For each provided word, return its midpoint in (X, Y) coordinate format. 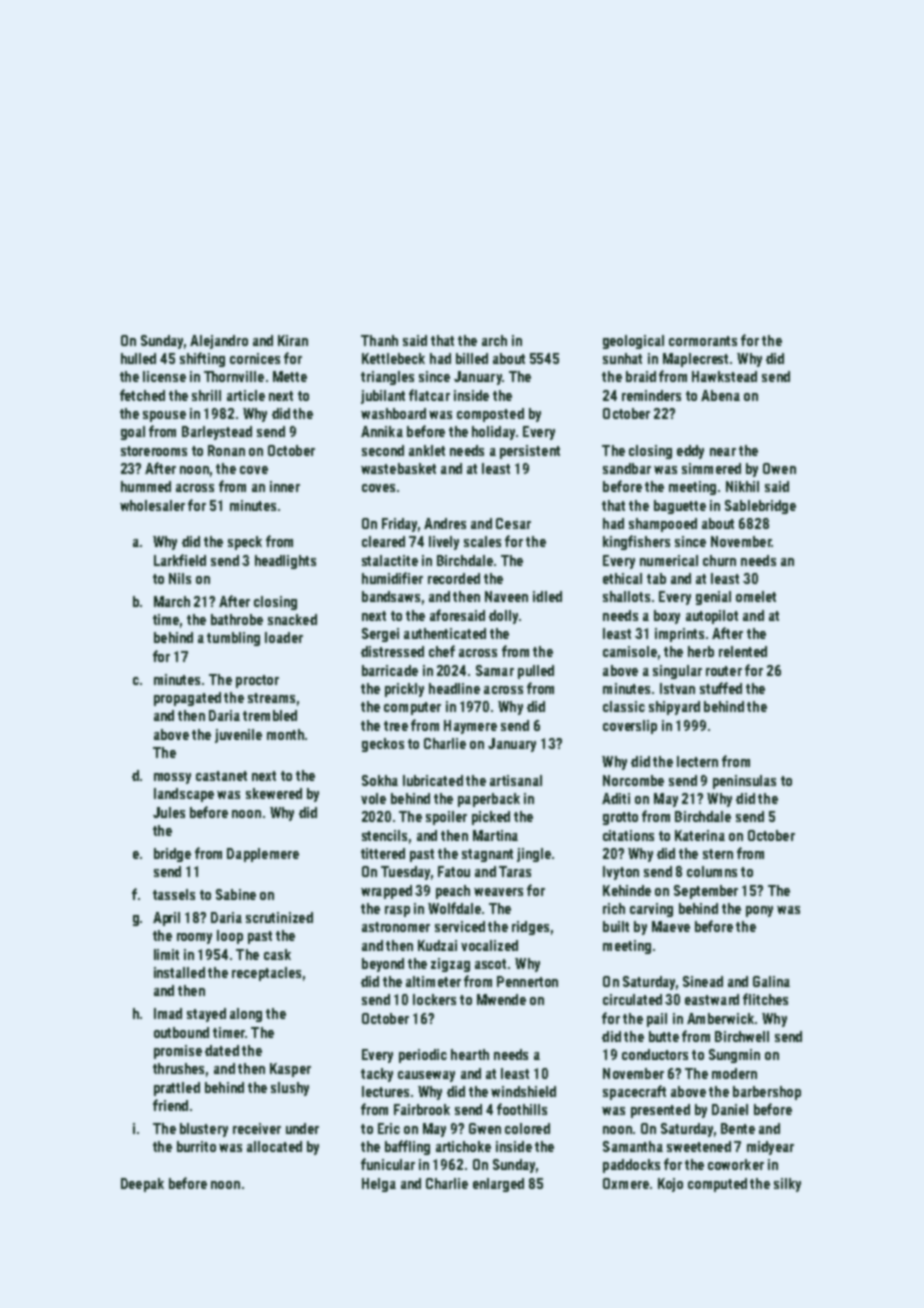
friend (170, 1105)
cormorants (703, 341)
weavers (498, 892)
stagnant (487, 855)
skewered (274, 793)
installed (179, 972)
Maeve (671, 926)
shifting (202, 359)
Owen (779, 468)
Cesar (513, 523)
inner (285, 486)
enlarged (498, 1185)
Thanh (379, 340)
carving (651, 910)
